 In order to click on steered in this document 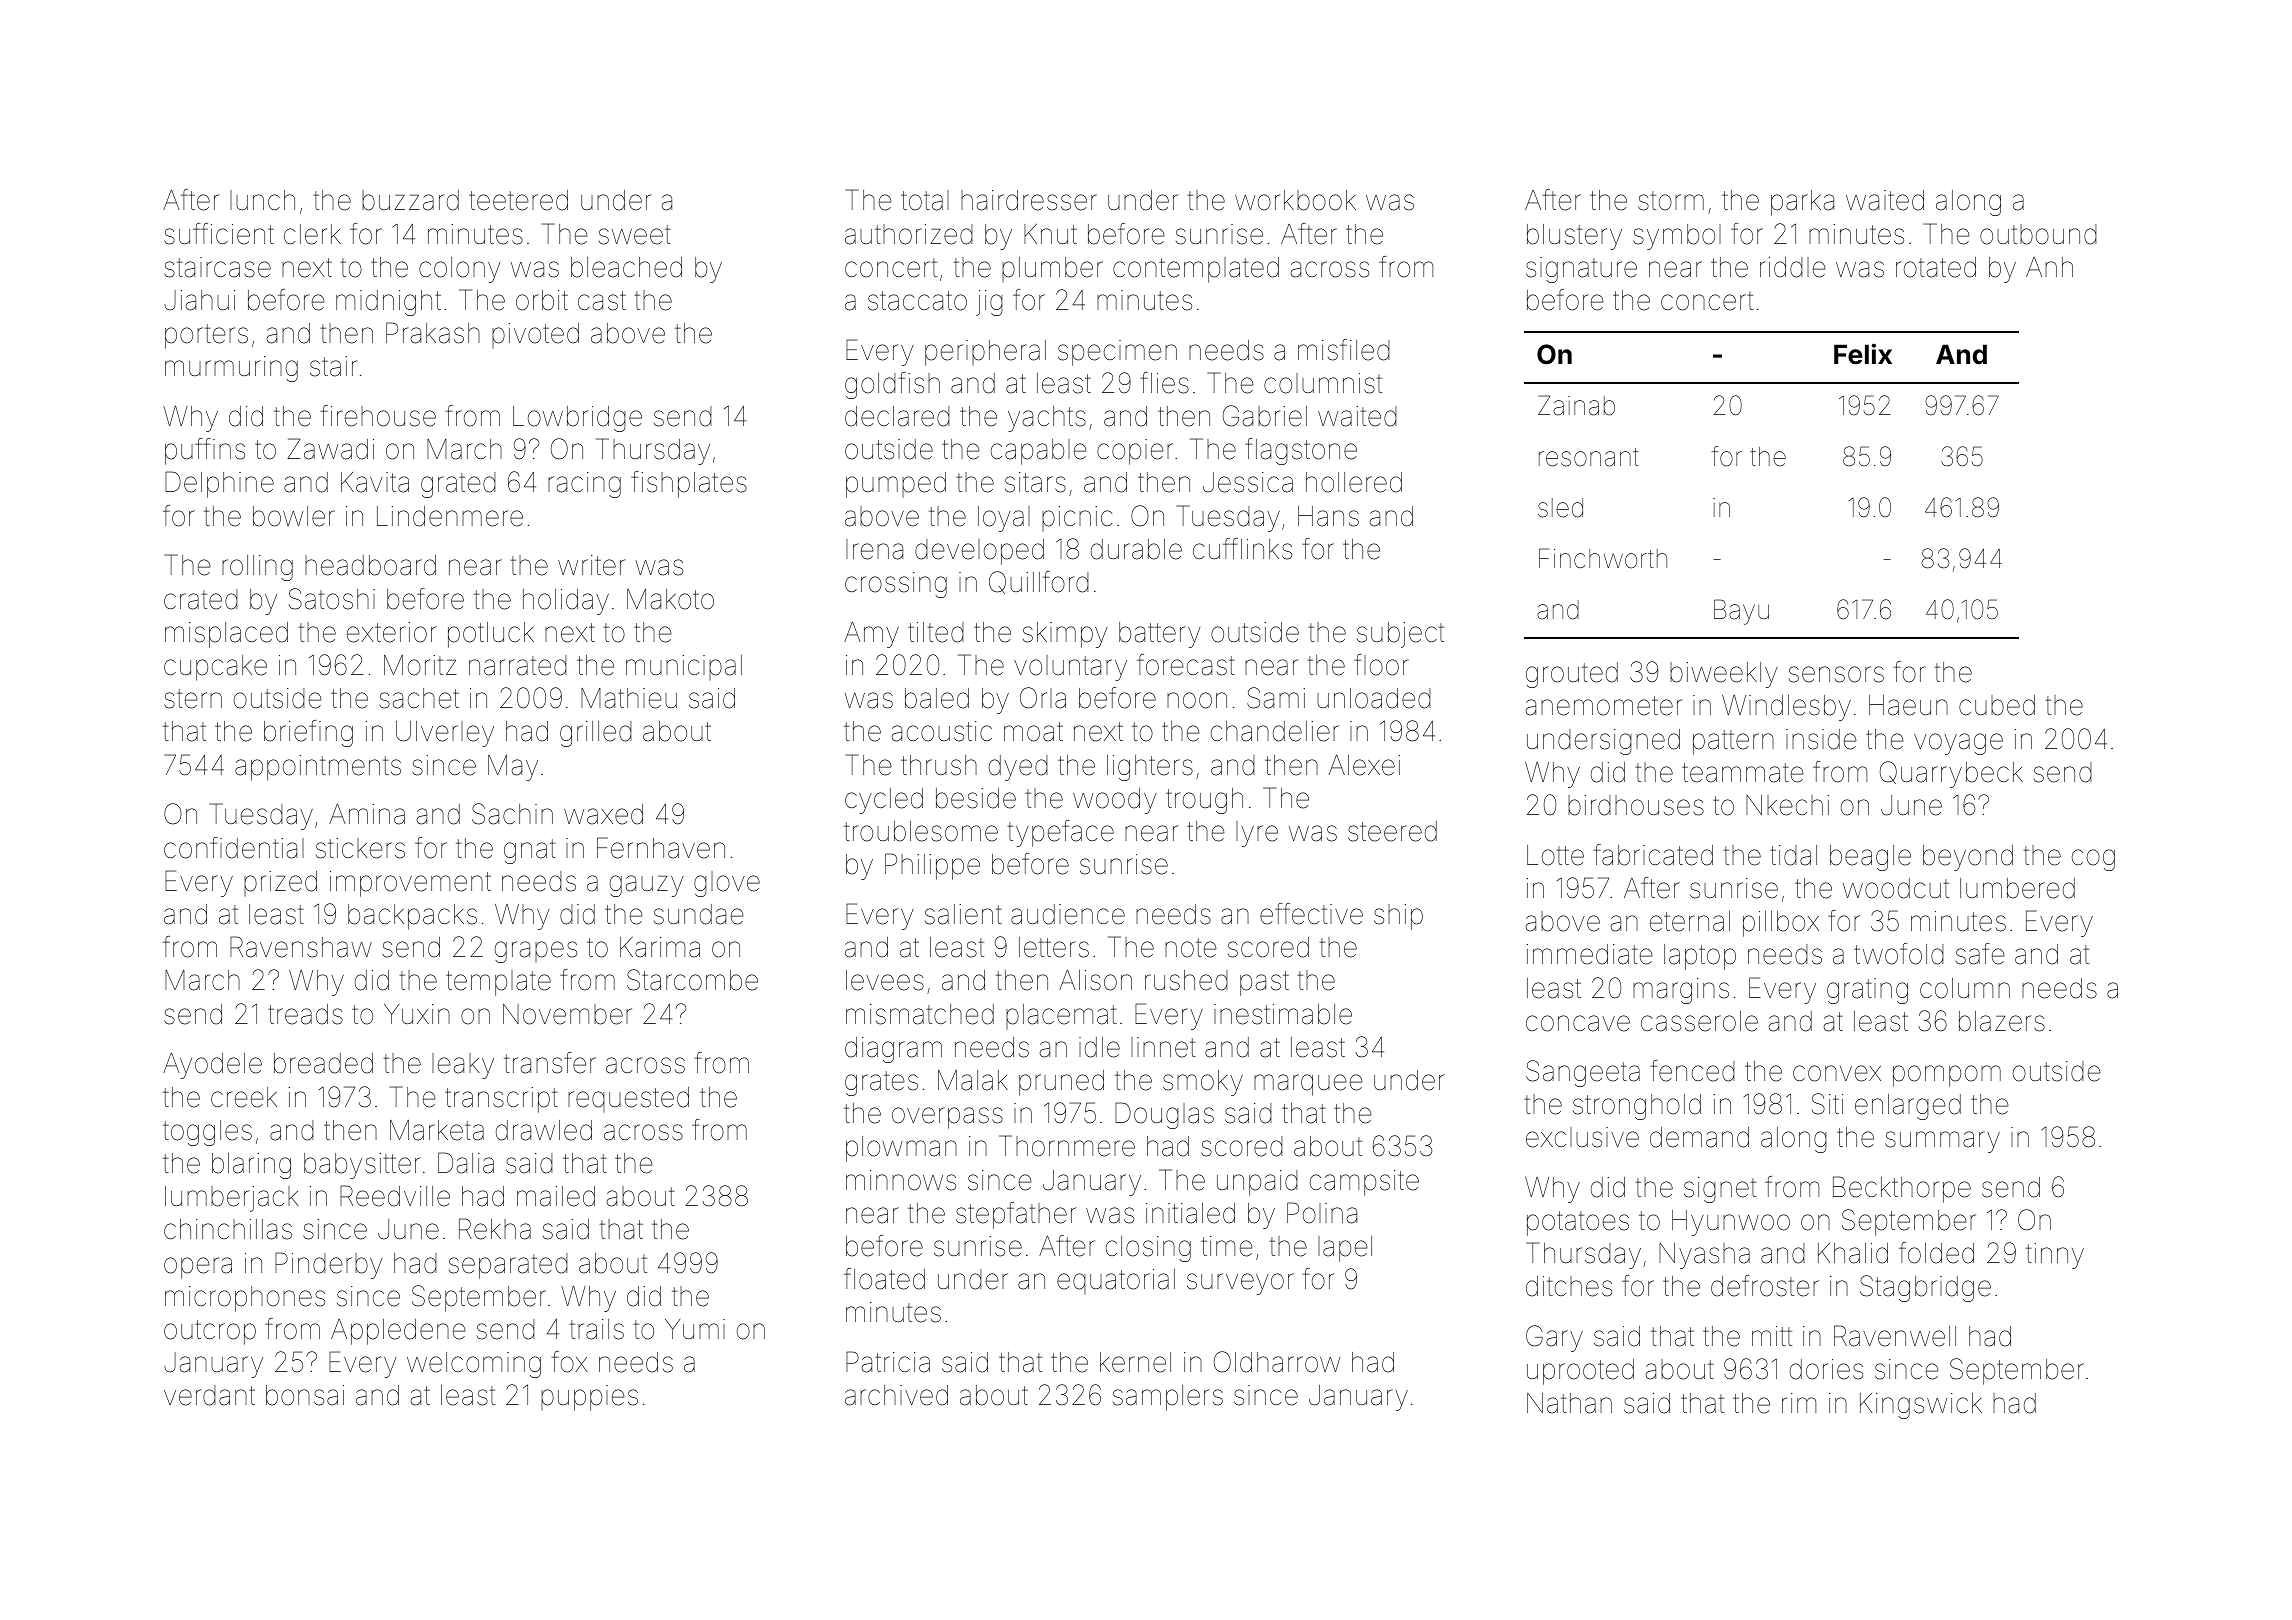, I will do `click(1392, 831)`.
